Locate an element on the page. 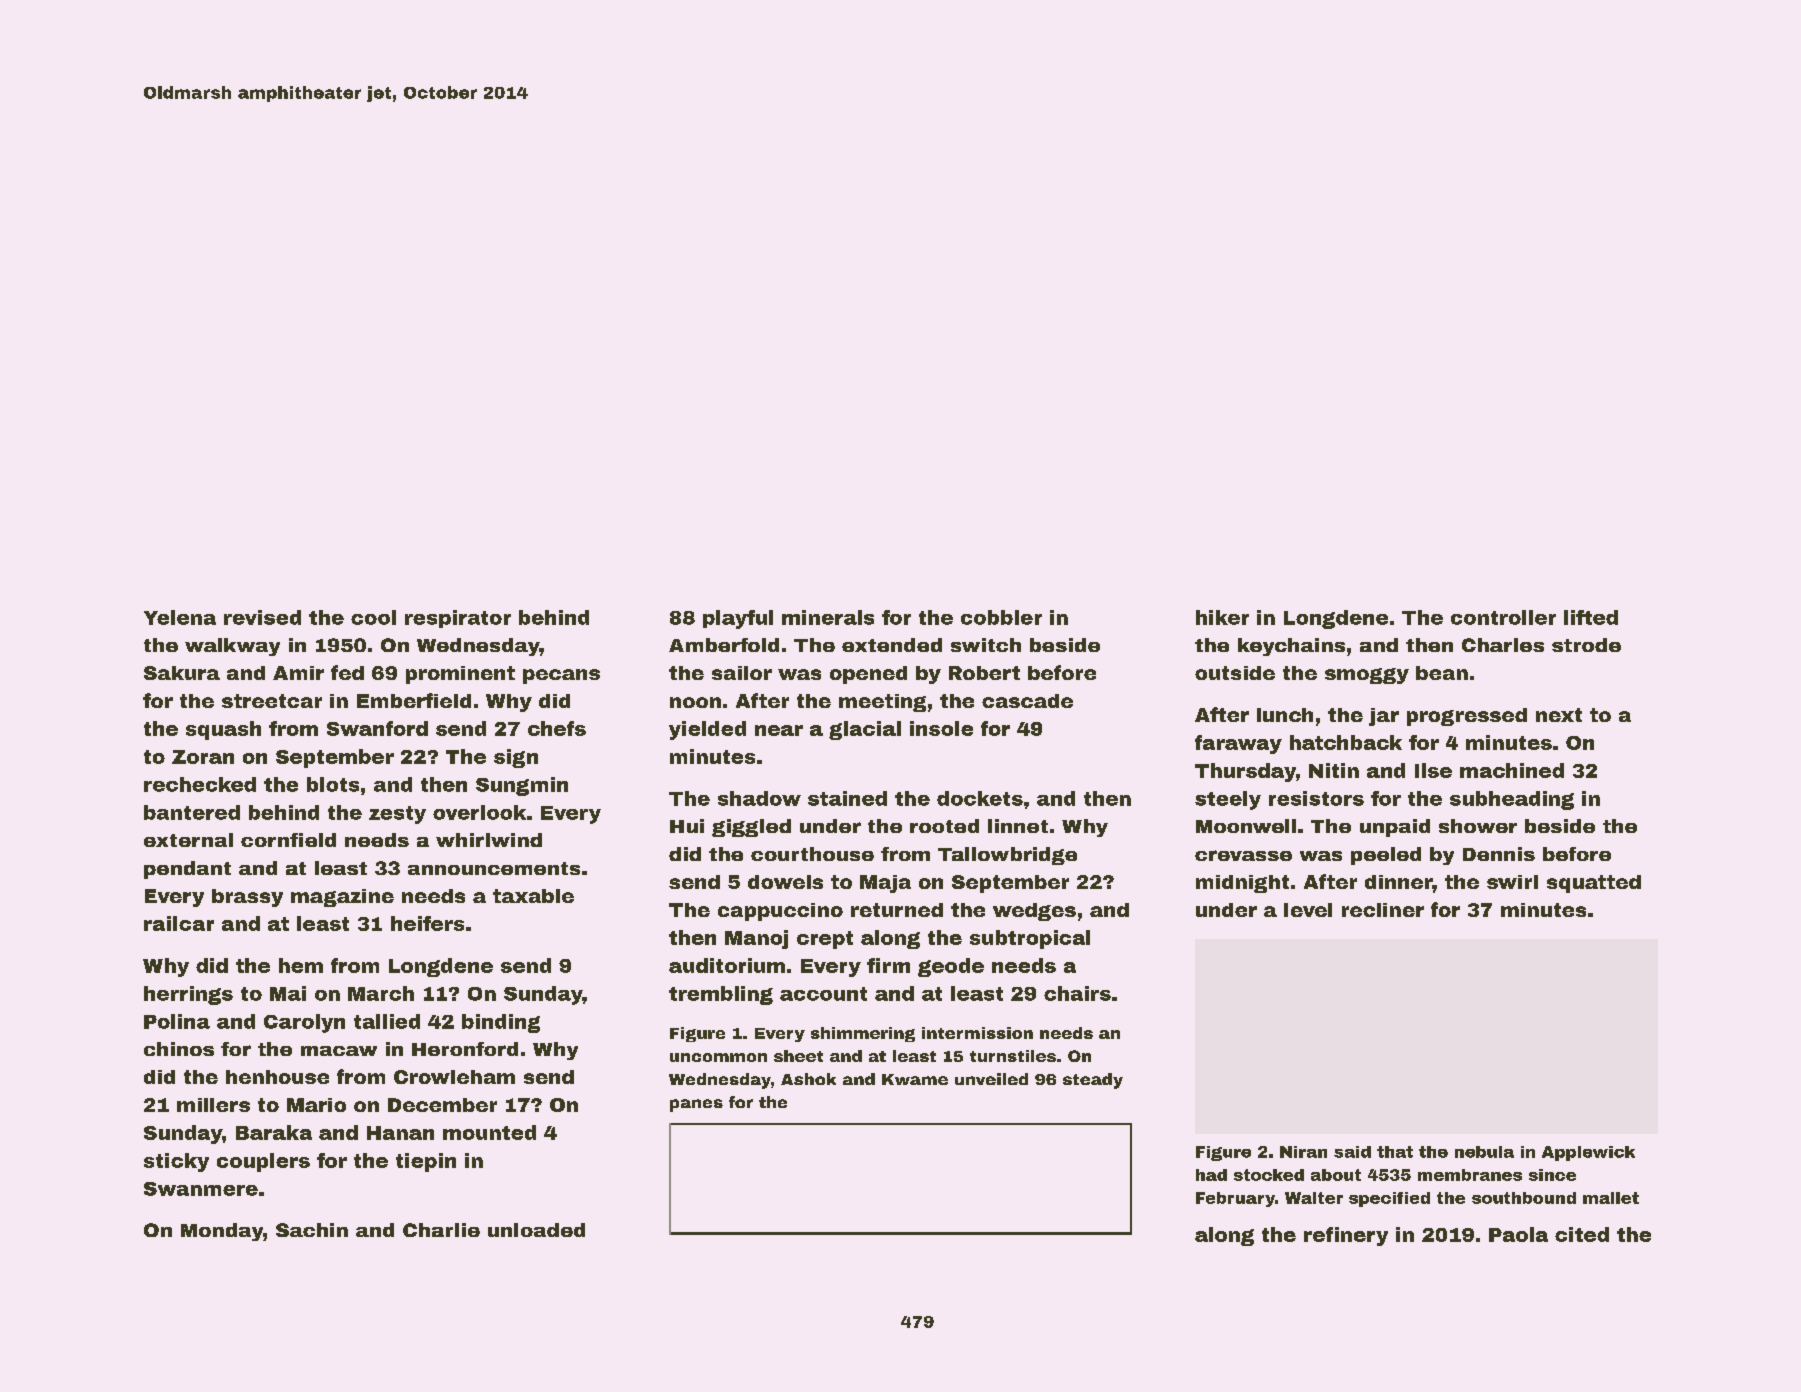 The width and height of the document is (1801, 1392). uncommon is located at coordinates (718, 1057).
